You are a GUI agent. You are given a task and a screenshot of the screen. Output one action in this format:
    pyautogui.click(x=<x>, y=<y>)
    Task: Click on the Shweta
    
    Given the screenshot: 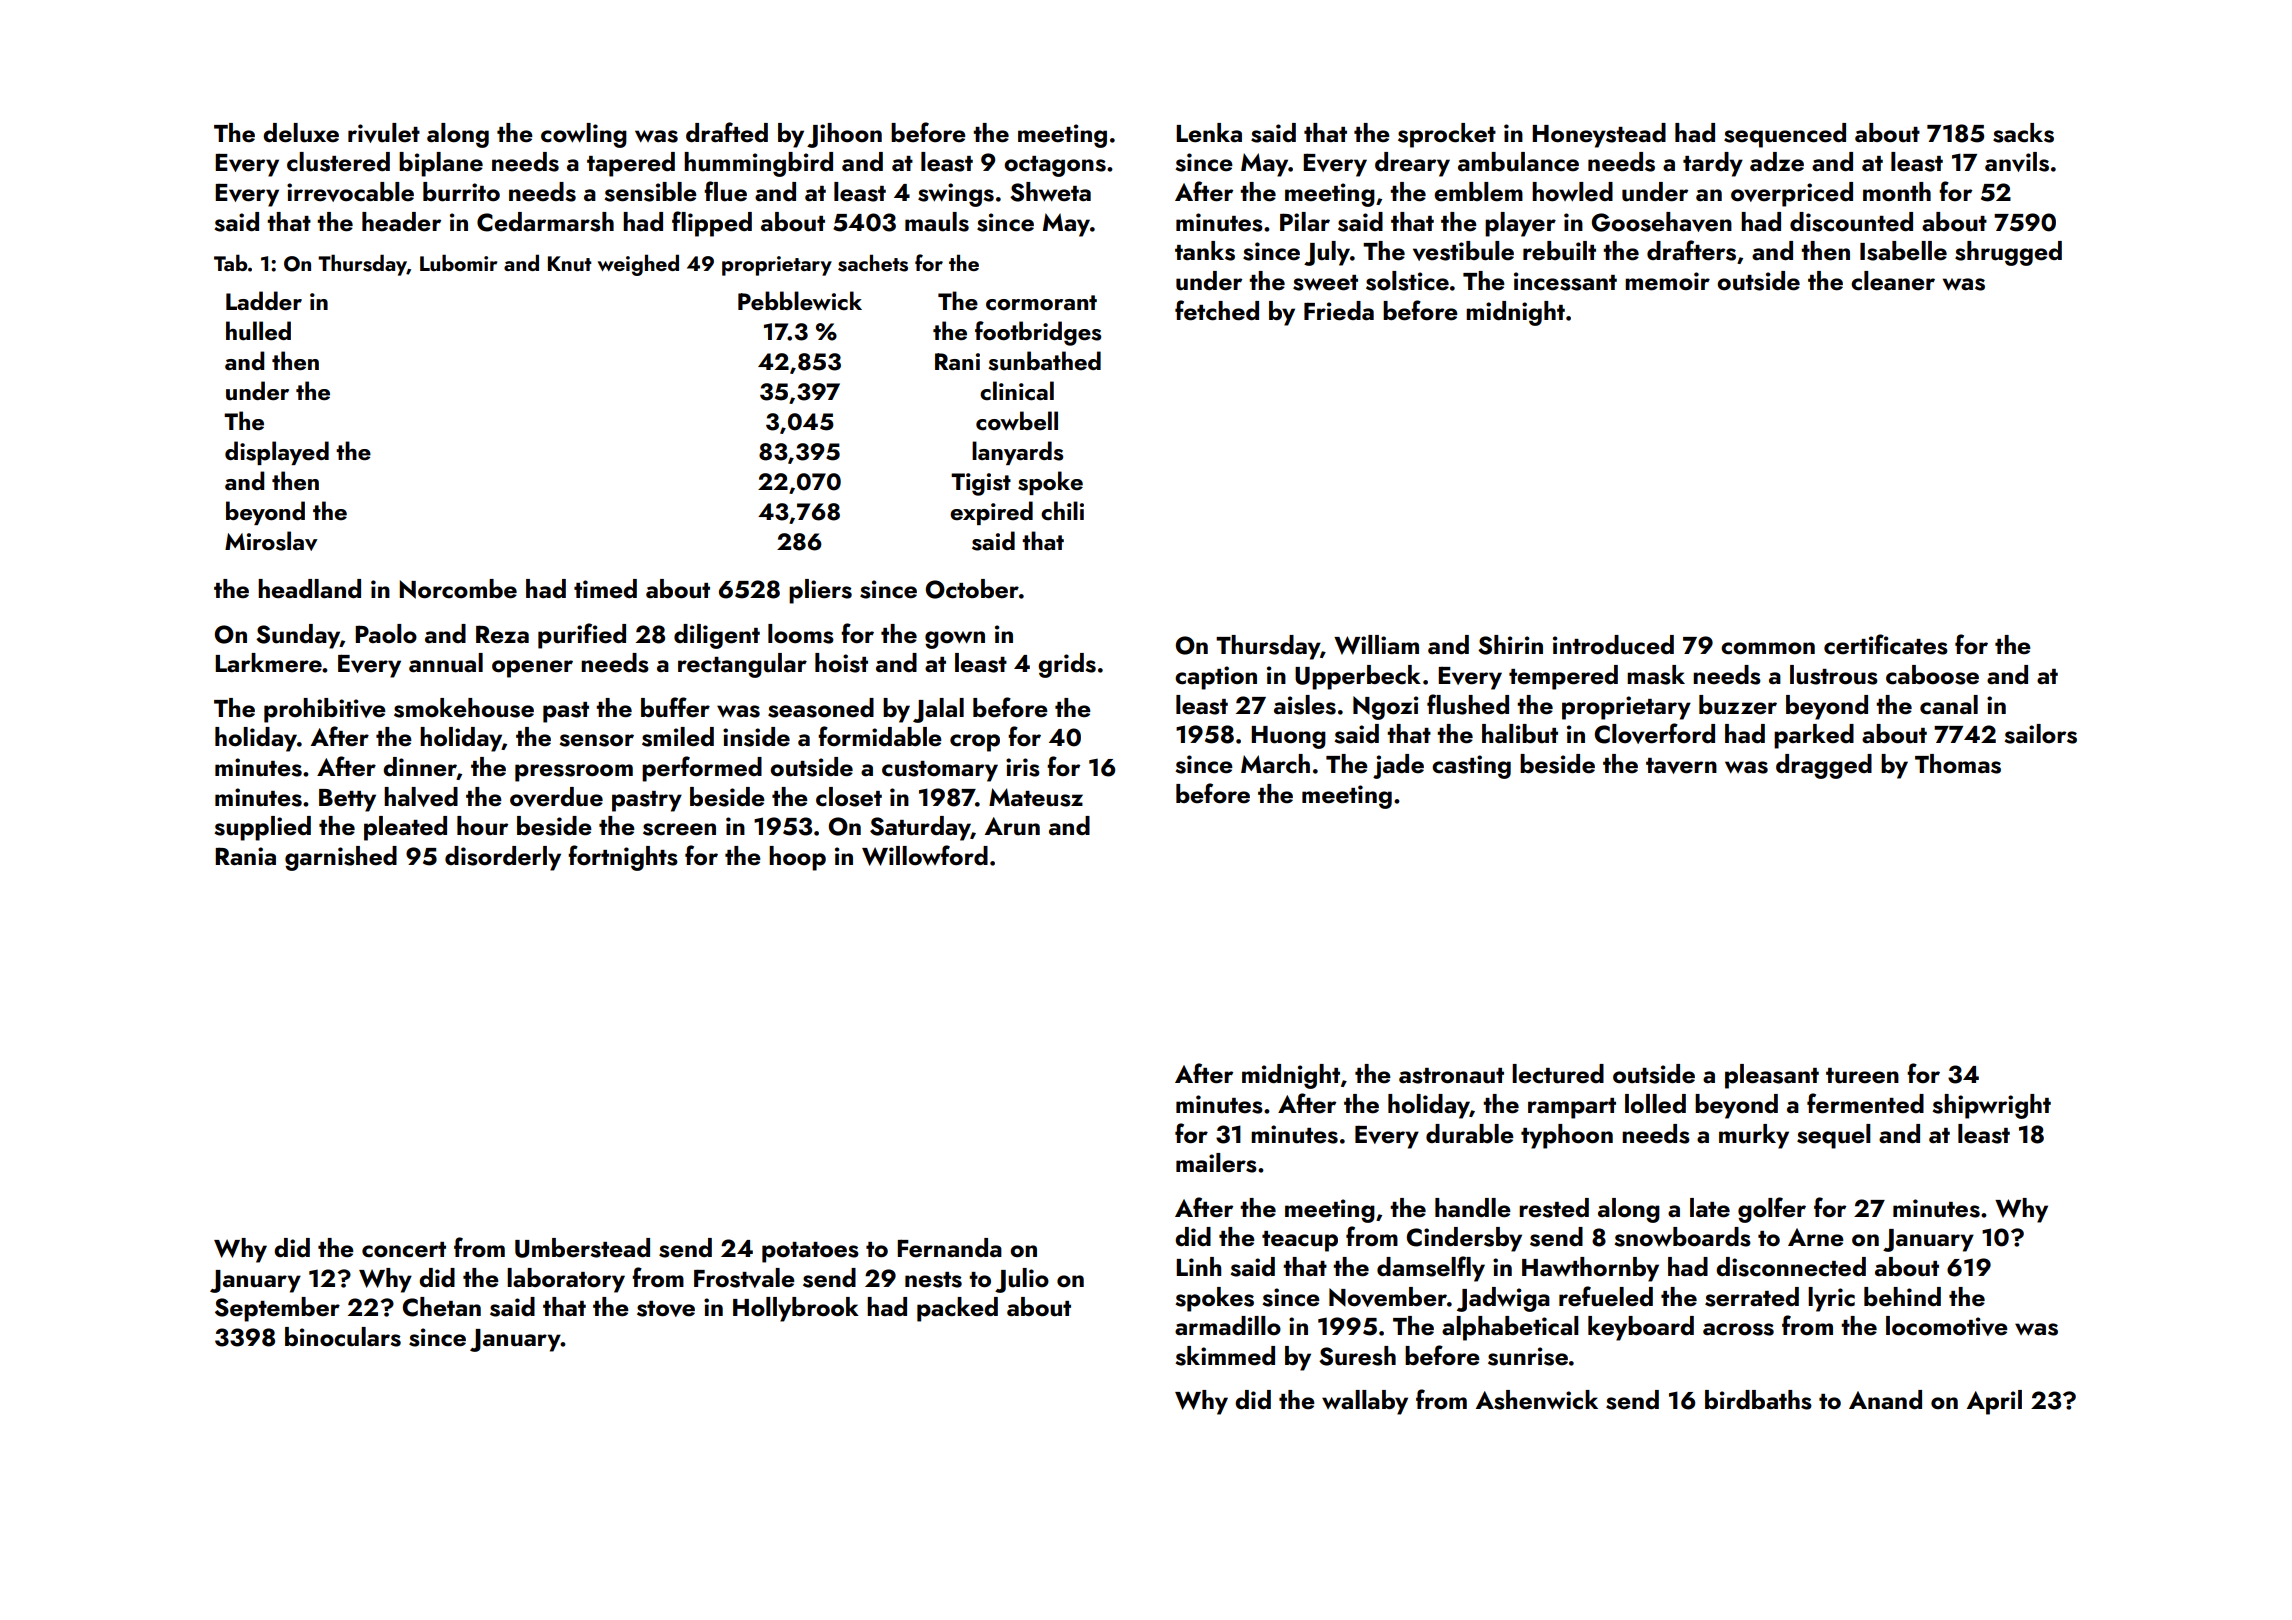 What is the action you would take?
    pyautogui.click(x=1050, y=192)
